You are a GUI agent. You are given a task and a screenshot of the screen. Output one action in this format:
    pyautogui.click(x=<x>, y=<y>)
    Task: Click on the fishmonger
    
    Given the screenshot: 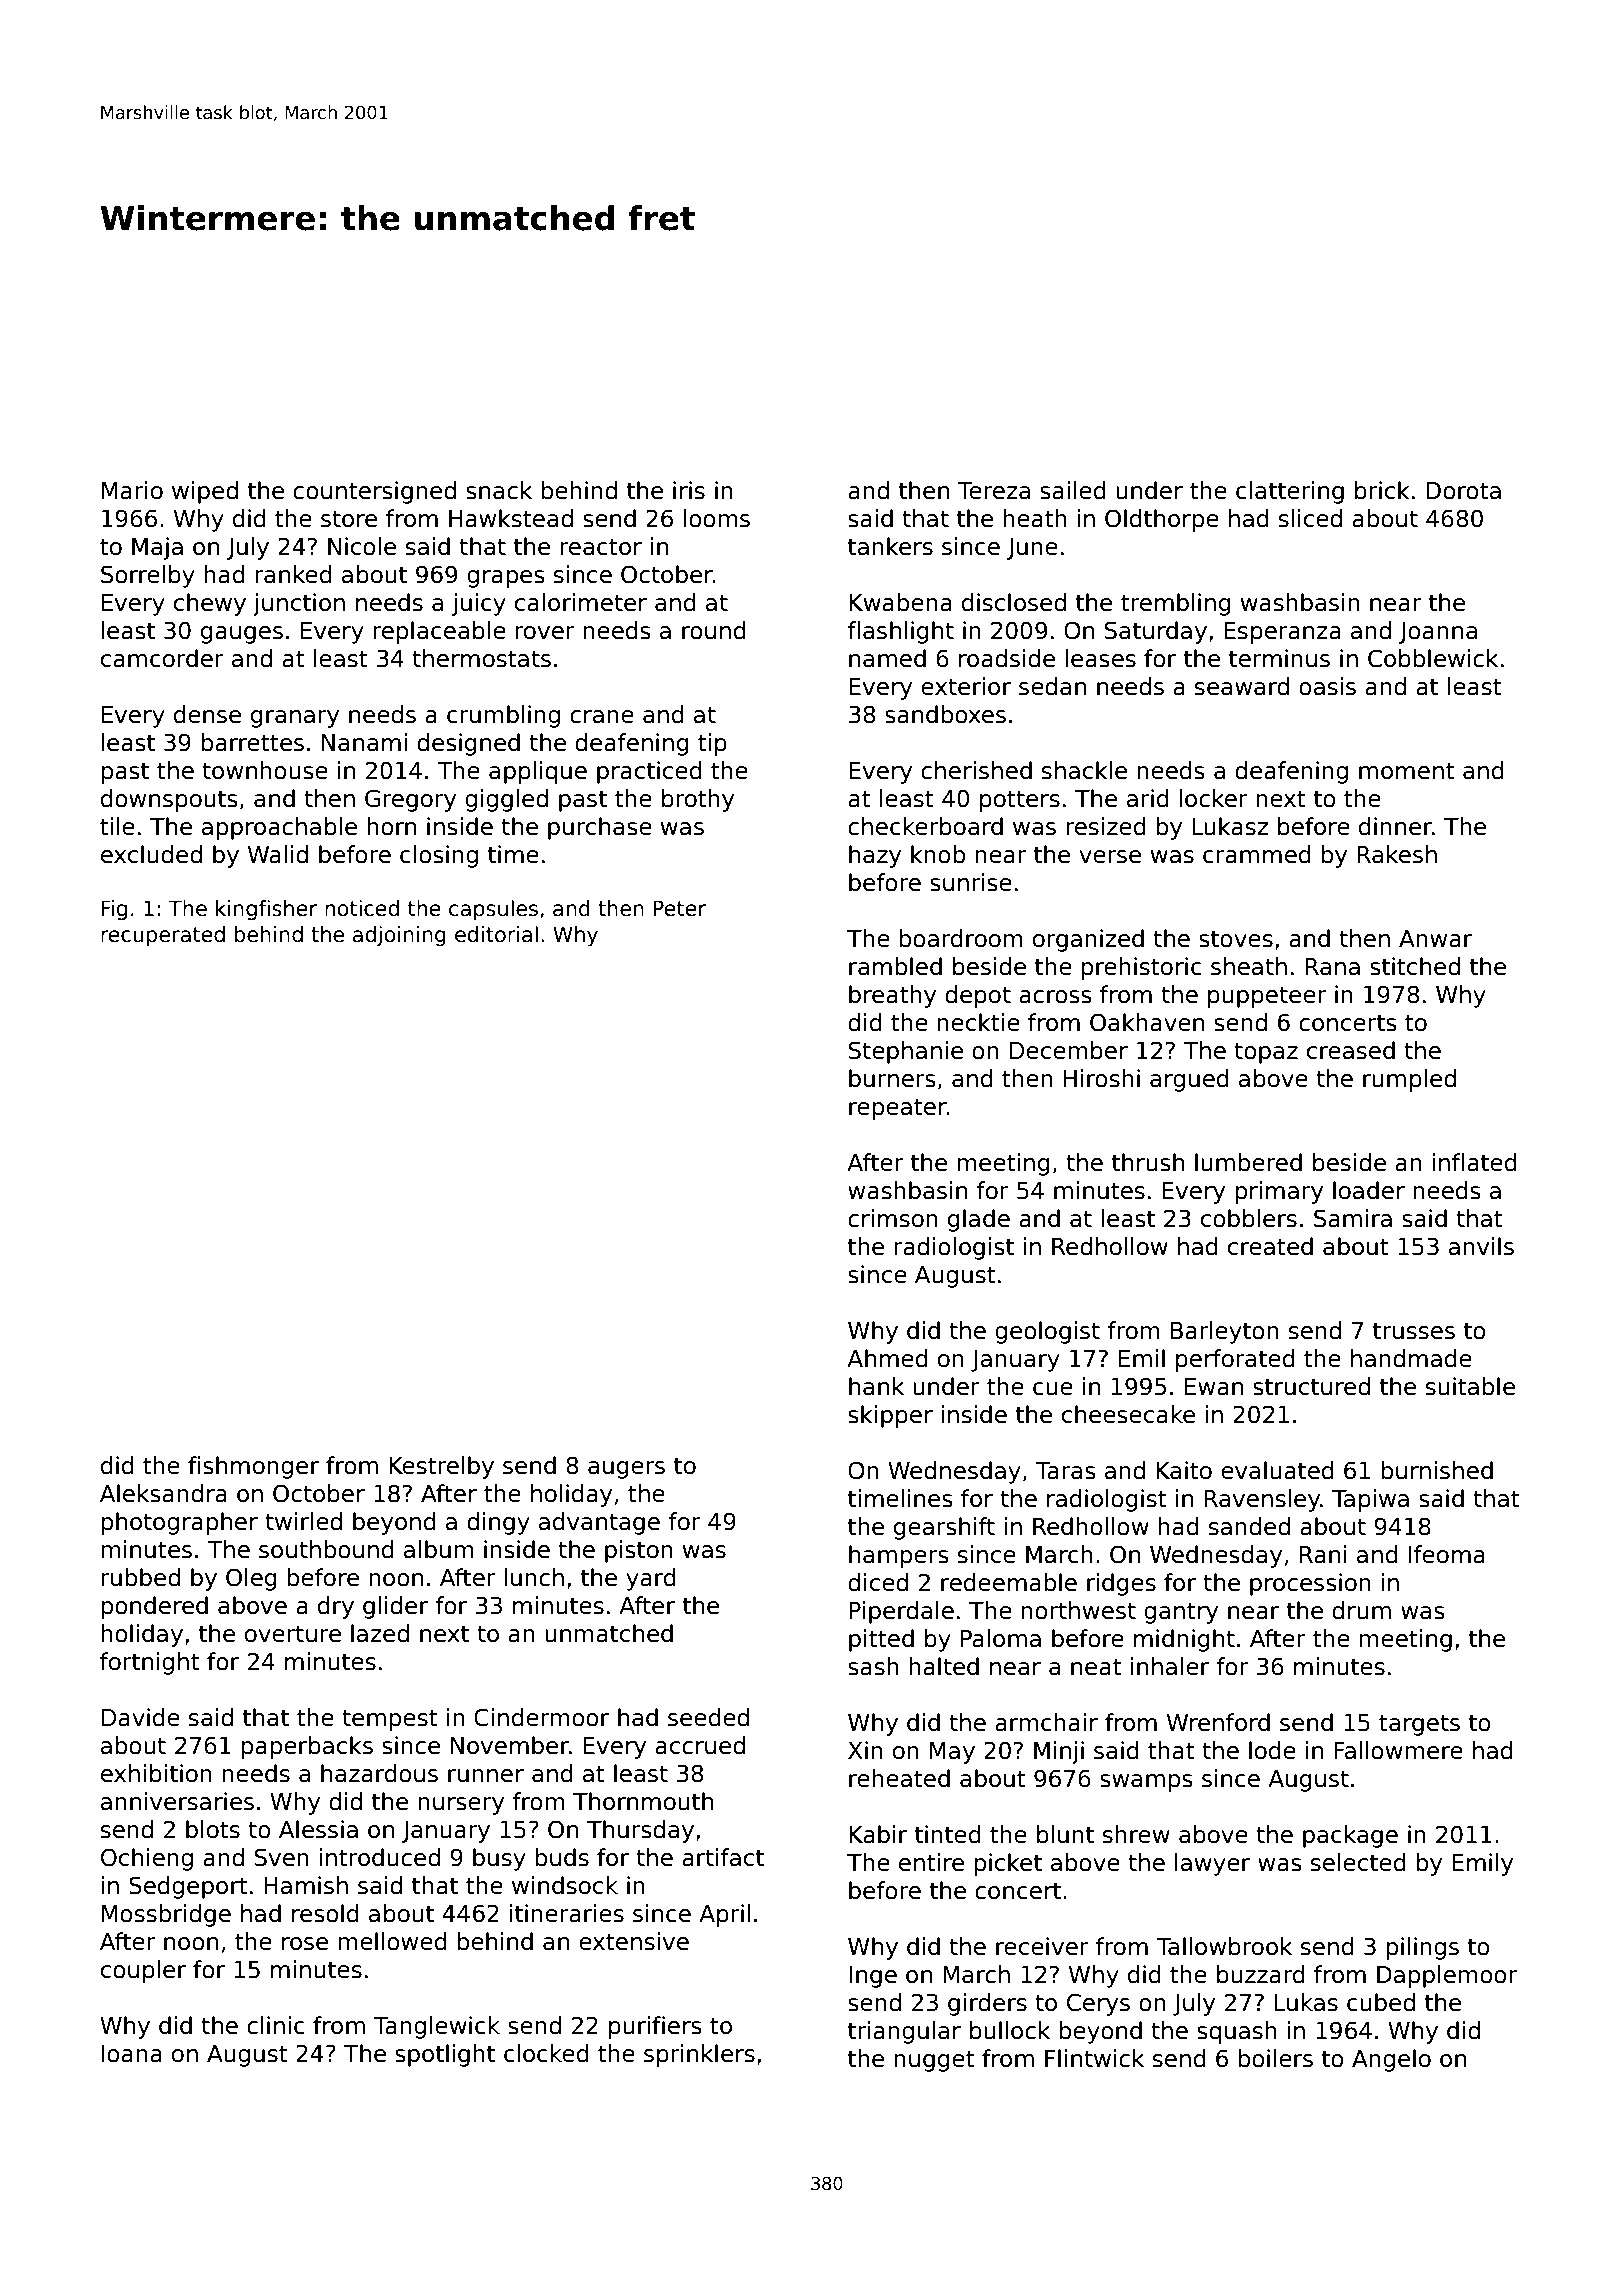 What is the action you would take?
    pyautogui.click(x=253, y=1467)
